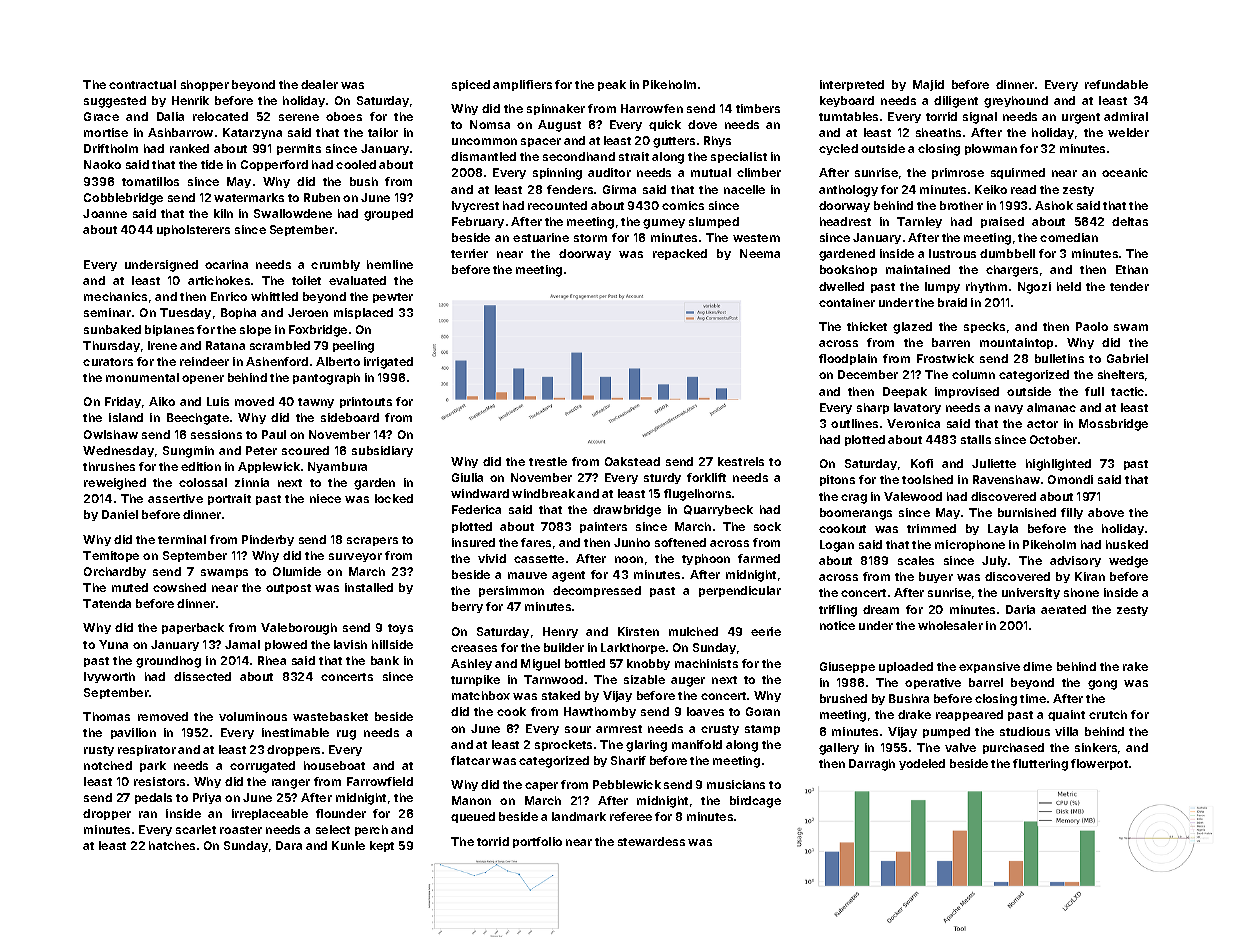  Describe the element at coordinates (756, 238) in the image. I see `western` at that location.
